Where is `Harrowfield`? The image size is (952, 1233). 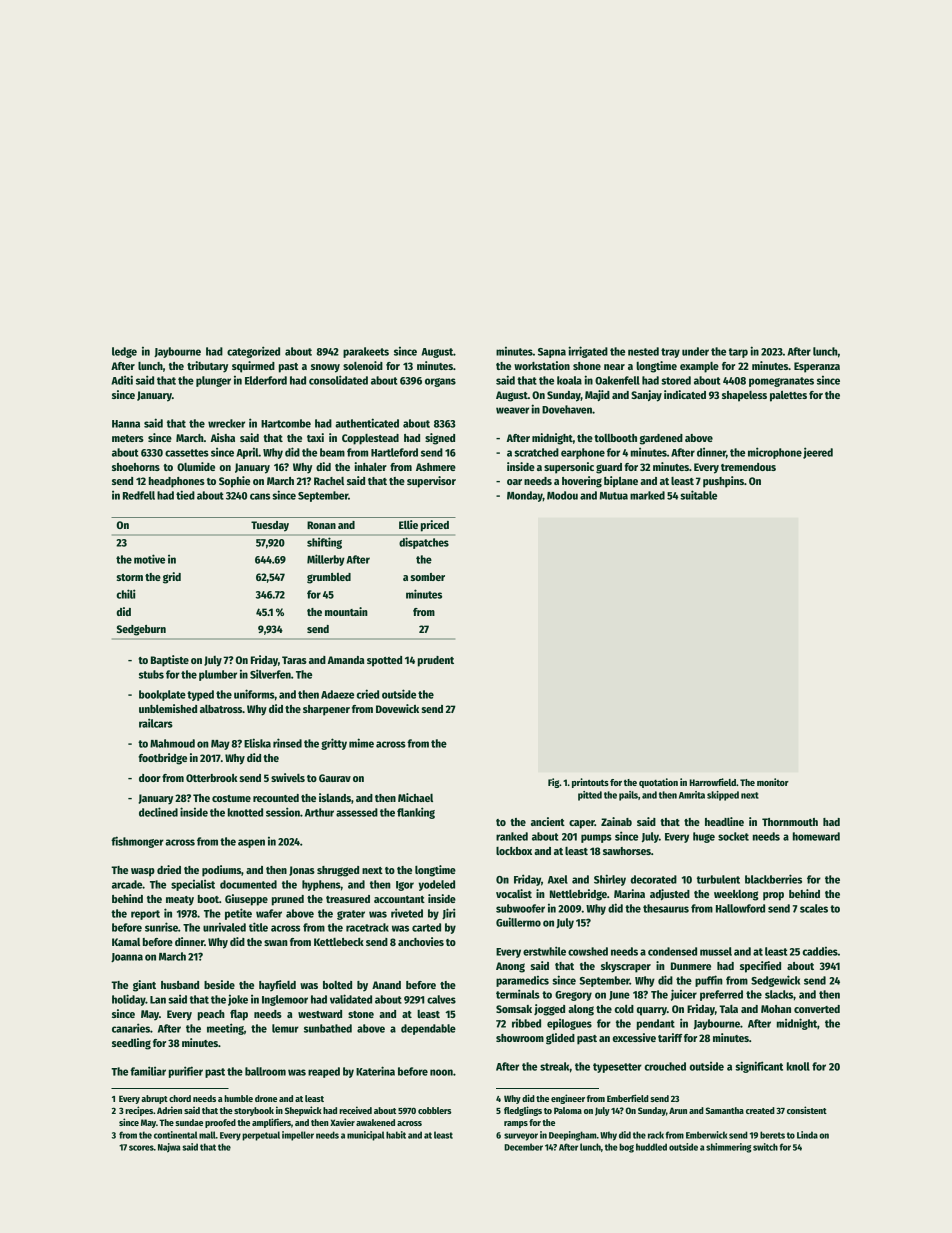
Harrowfield is located at coordinates (712, 782).
